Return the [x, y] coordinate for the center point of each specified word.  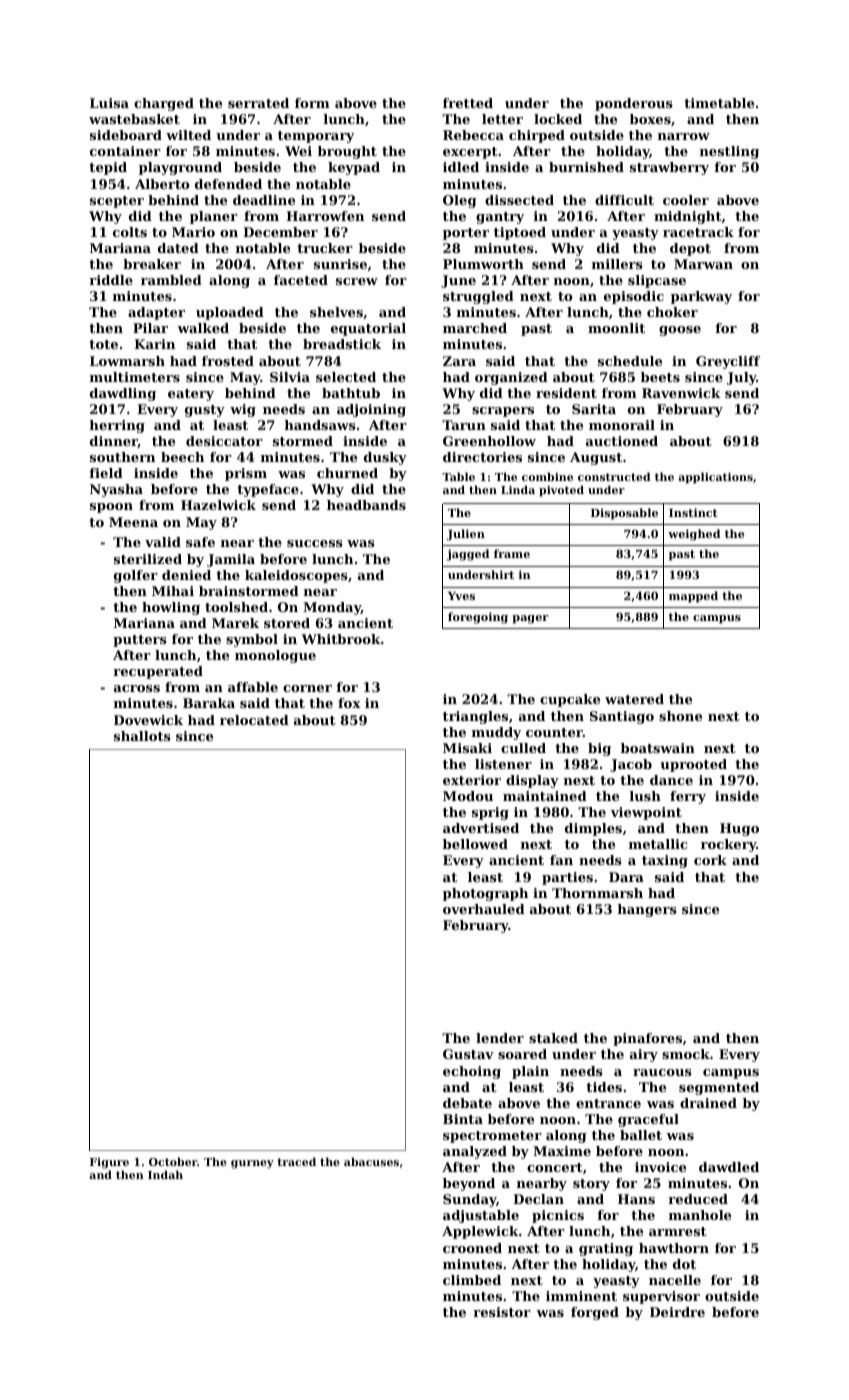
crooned [472, 1248]
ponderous [634, 104]
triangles [475, 717]
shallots [142, 736]
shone [680, 716]
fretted [468, 103]
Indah [165, 1174]
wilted [188, 135]
